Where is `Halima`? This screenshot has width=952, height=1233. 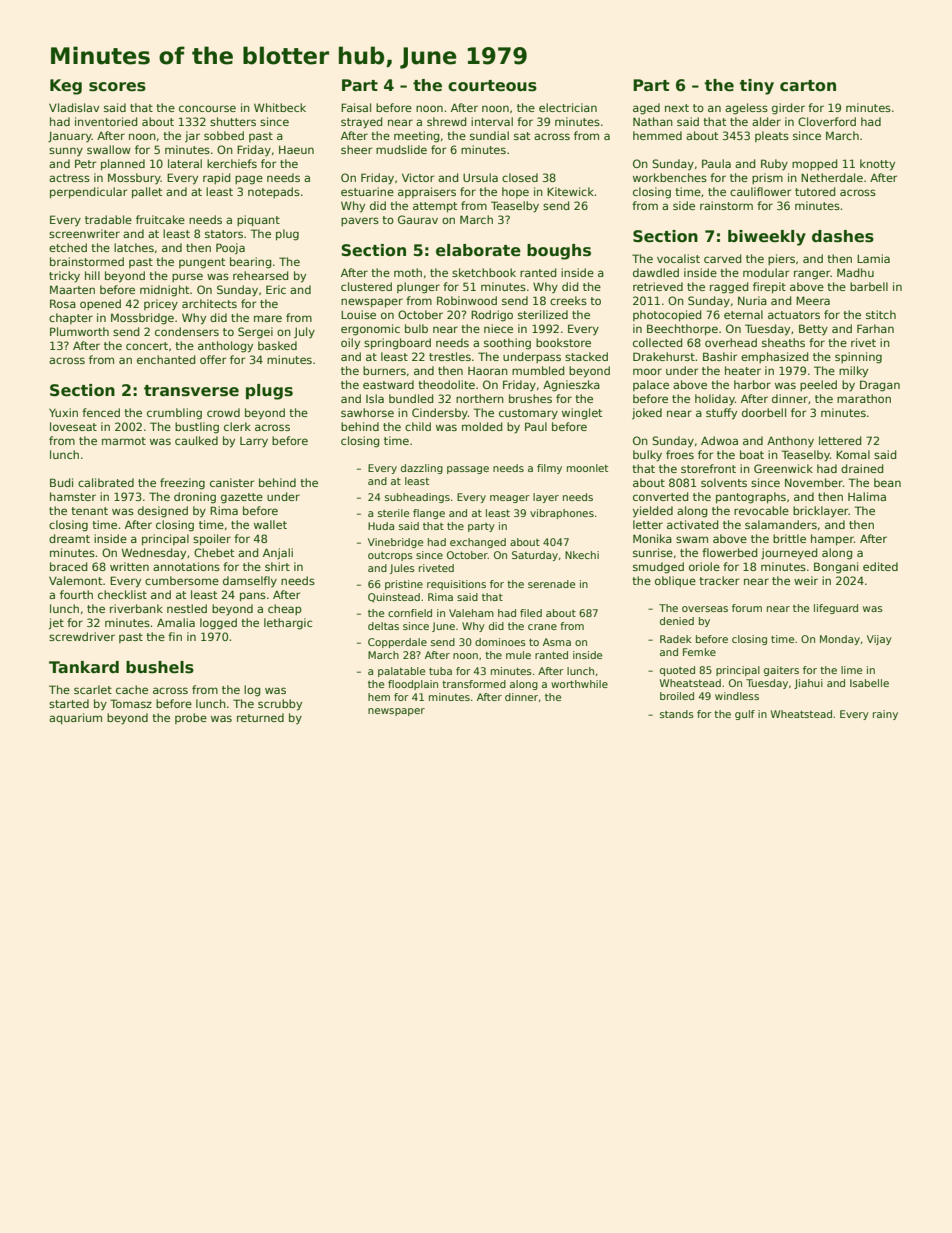
Halima is located at coordinates (867, 496).
